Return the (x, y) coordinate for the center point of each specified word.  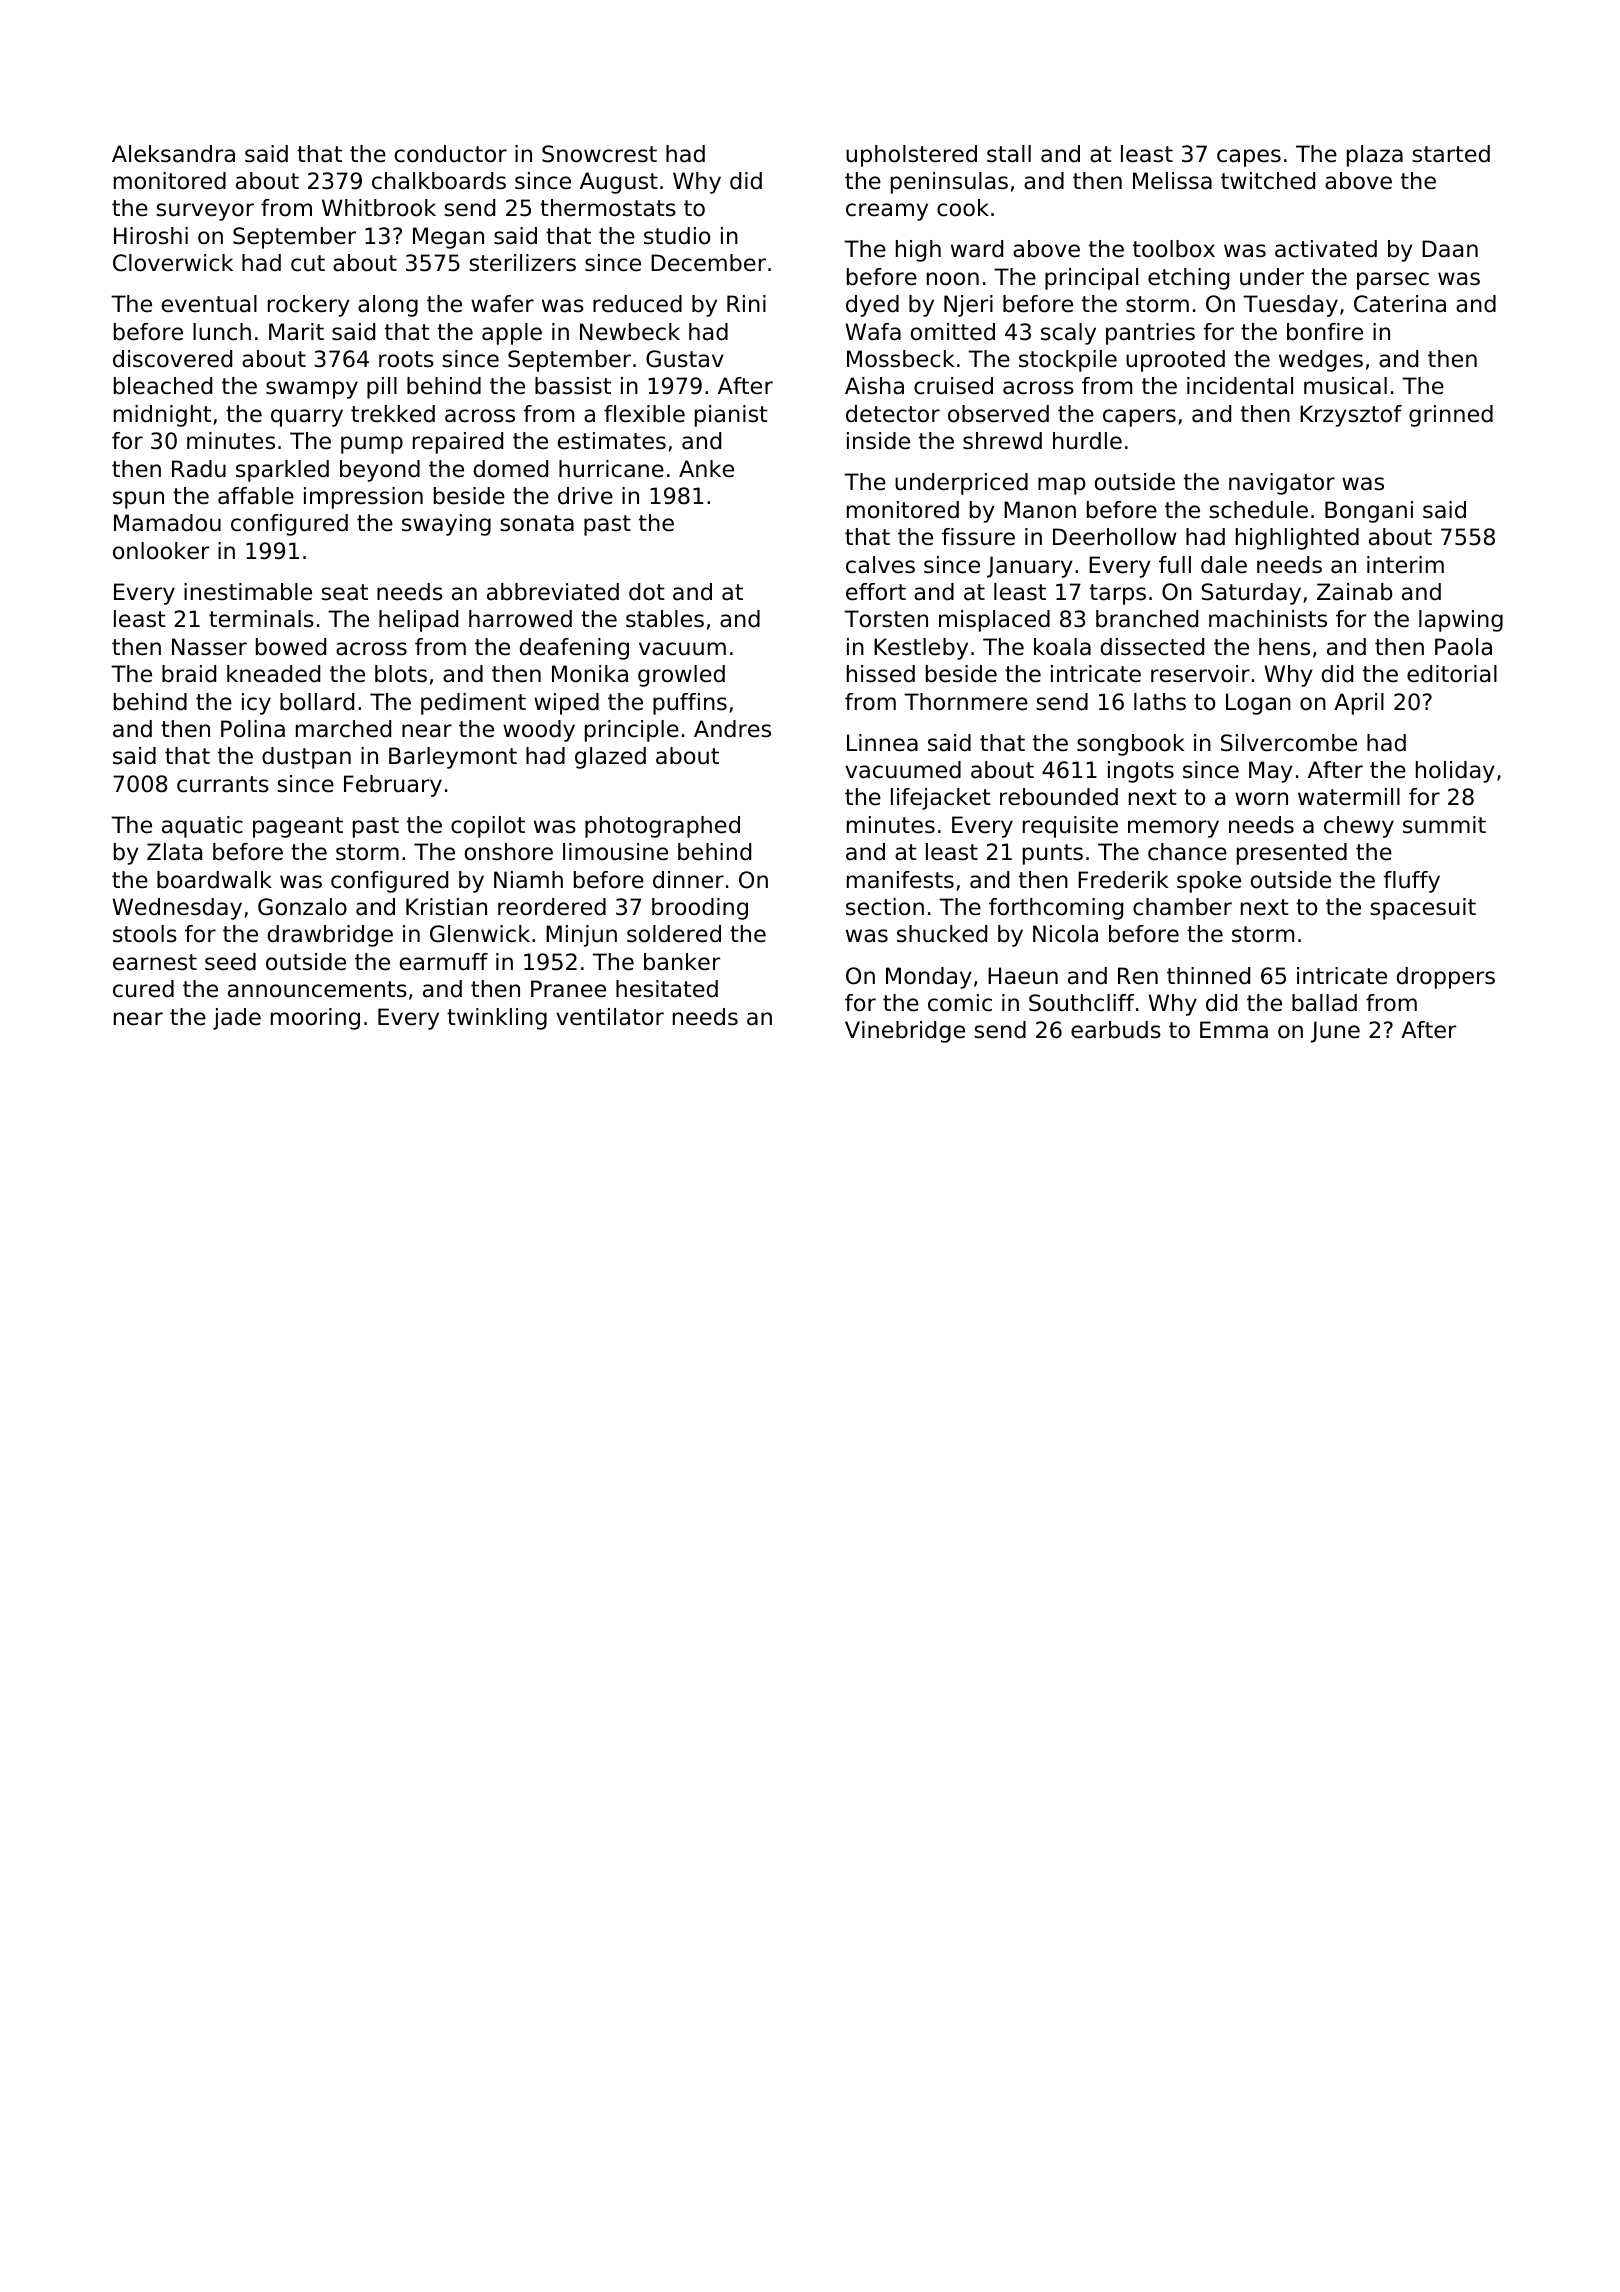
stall (1009, 154)
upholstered (911, 156)
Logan (1258, 704)
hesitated (667, 989)
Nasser (209, 647)
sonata (537, 523)
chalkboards (439, 181)
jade (237, 1019)
